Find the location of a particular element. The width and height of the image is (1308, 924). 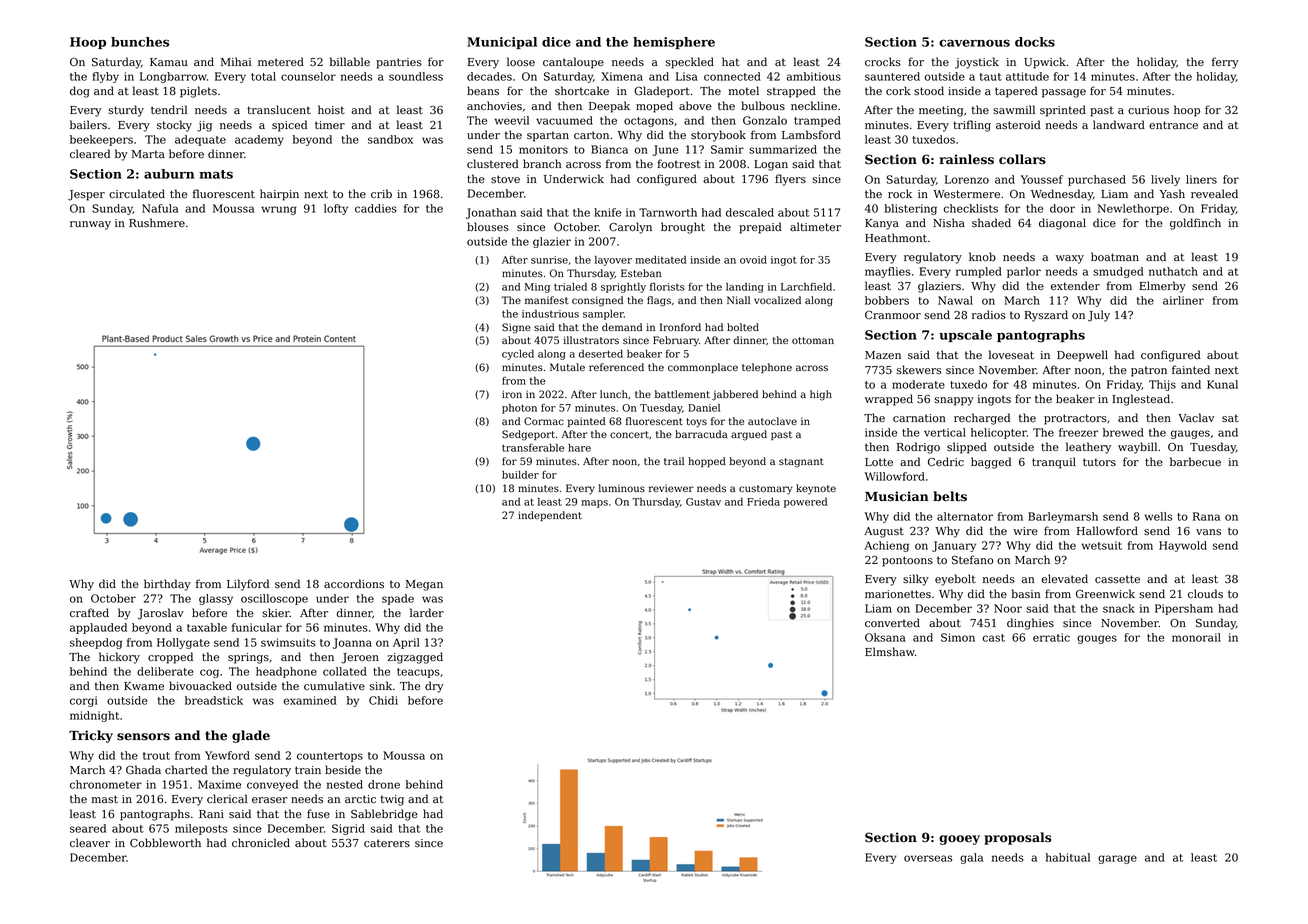

flyers is located at coordinates (790, 180).
